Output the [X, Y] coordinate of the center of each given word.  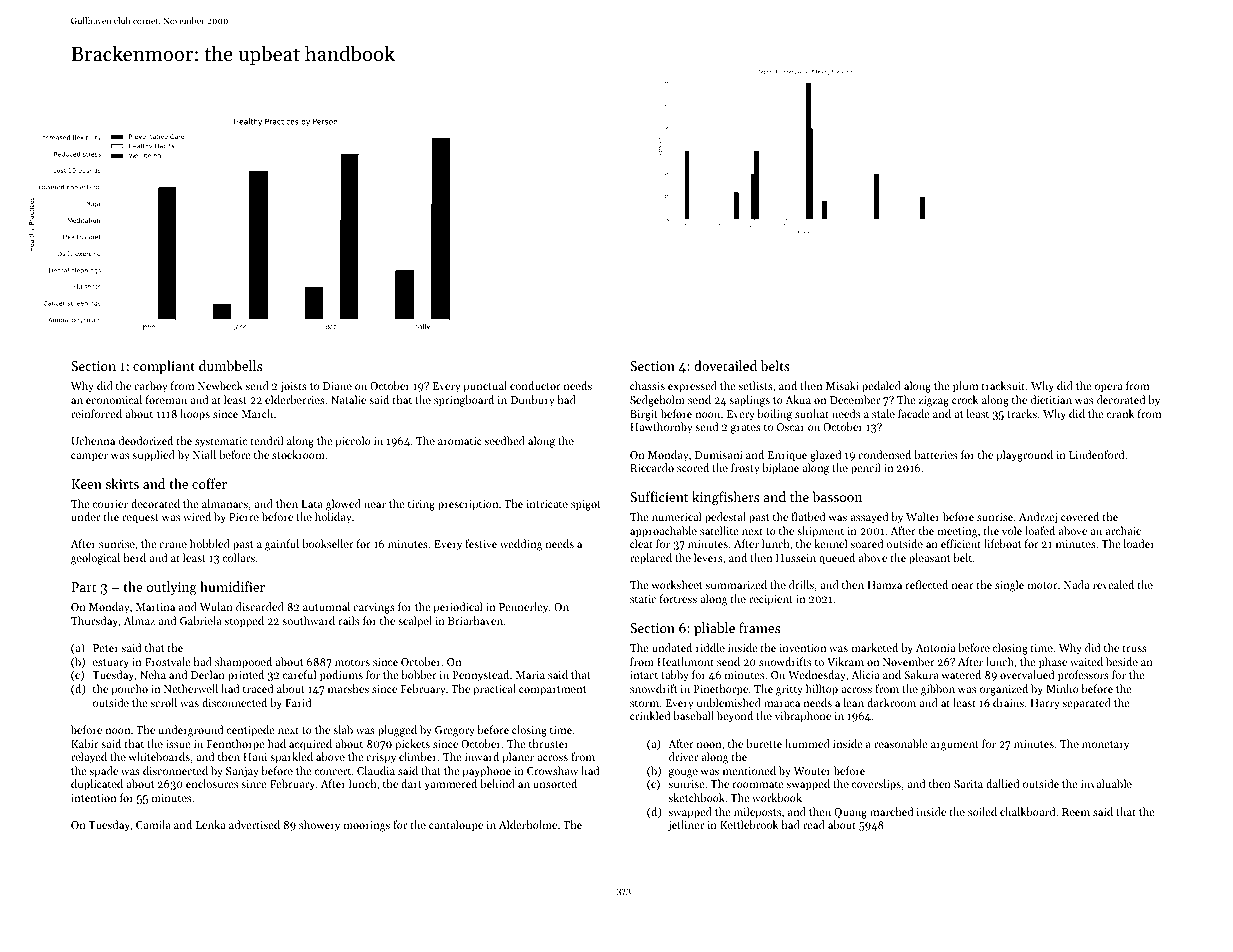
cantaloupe [456, 826]
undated [672, 647]
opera [1108, 388]
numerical [677, 516]
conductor [535, 385]
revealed [1113, 584]
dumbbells [230, 365]
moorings [366, 826]
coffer [209, 483]
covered [1080, 516]
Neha [153, 674]
